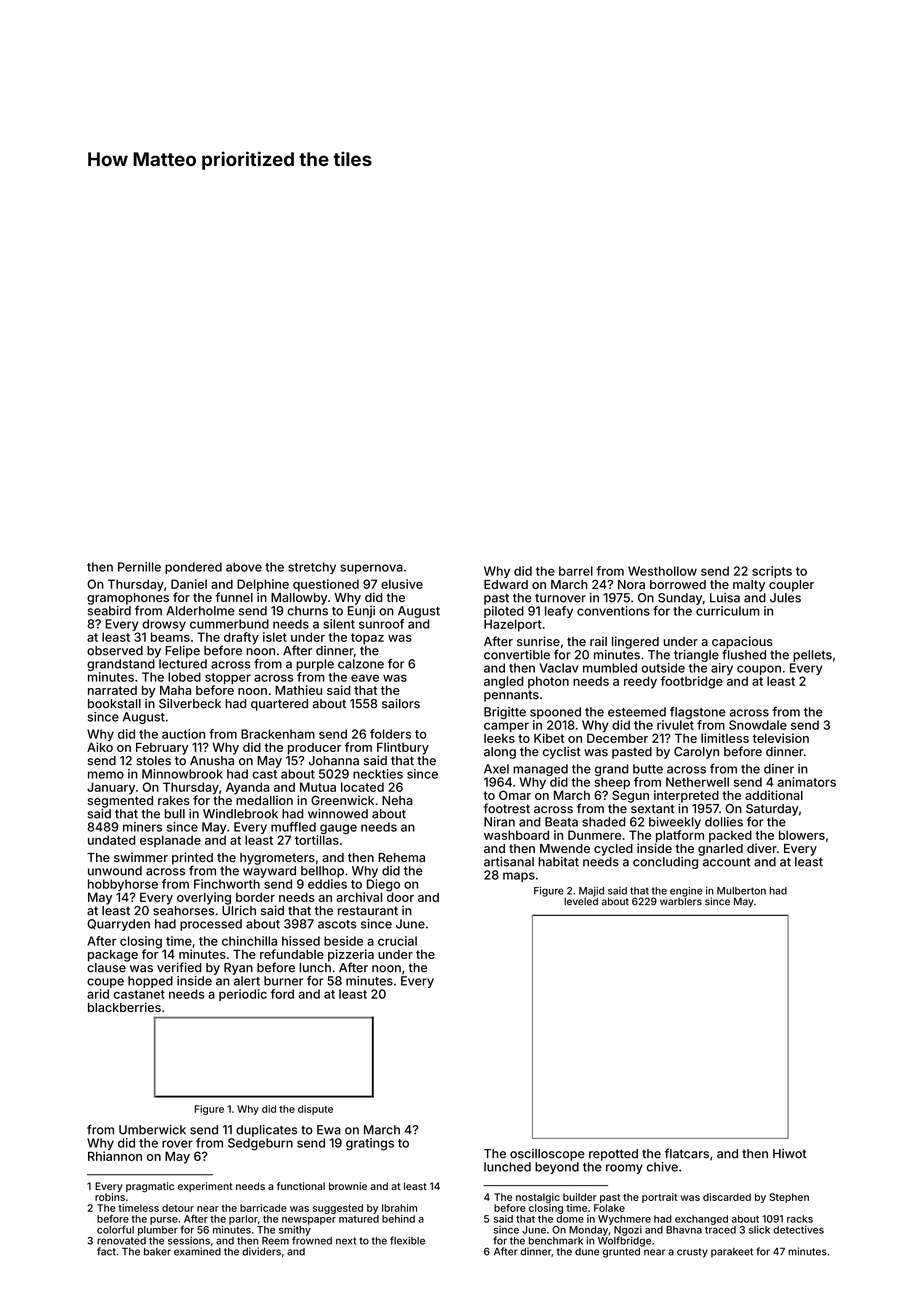  I want to click on piloted, so click(504, 612).
